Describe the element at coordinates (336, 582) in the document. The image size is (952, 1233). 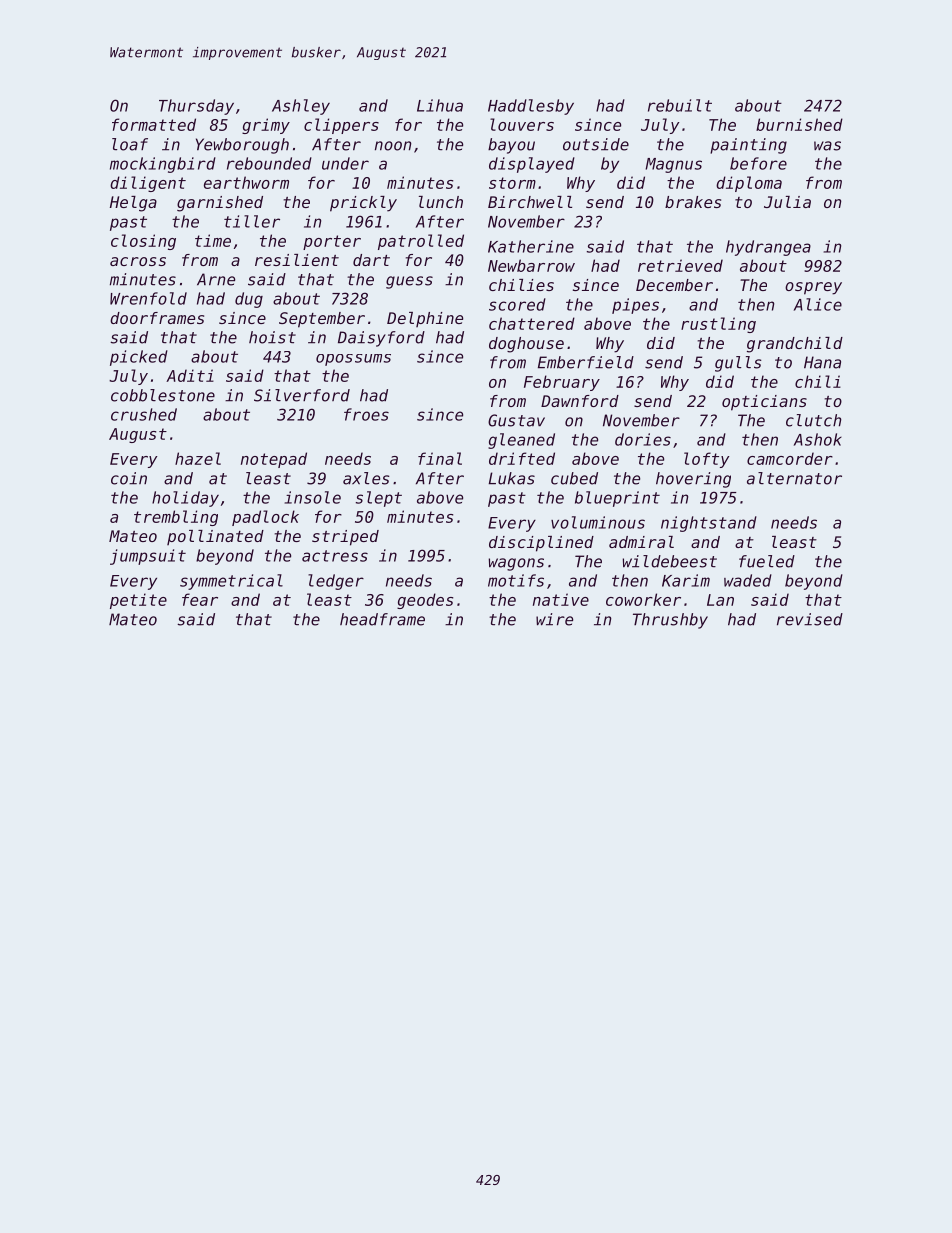
I see `ledger` at that location.
